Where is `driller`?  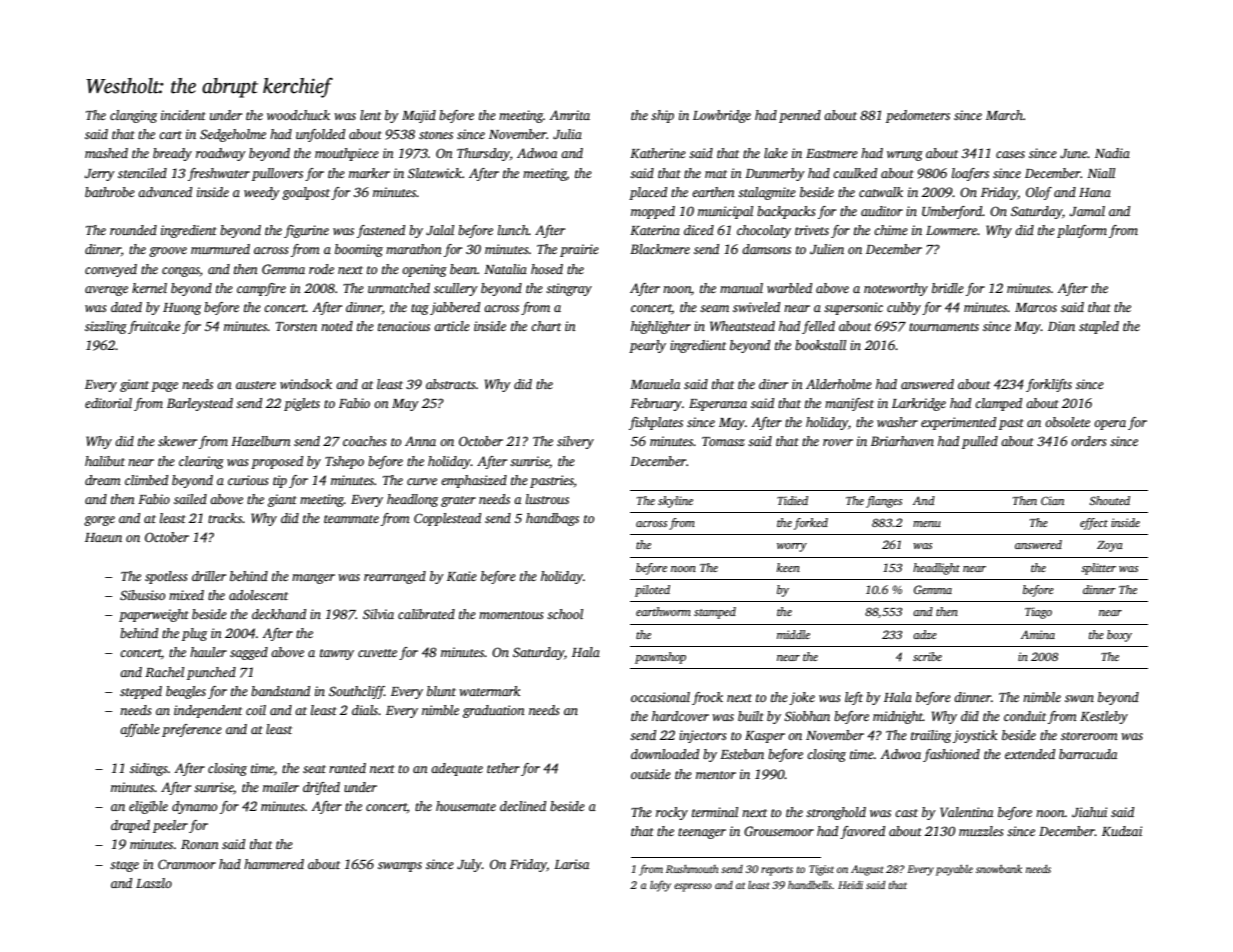
driller is located at coordinates (209, 576).
